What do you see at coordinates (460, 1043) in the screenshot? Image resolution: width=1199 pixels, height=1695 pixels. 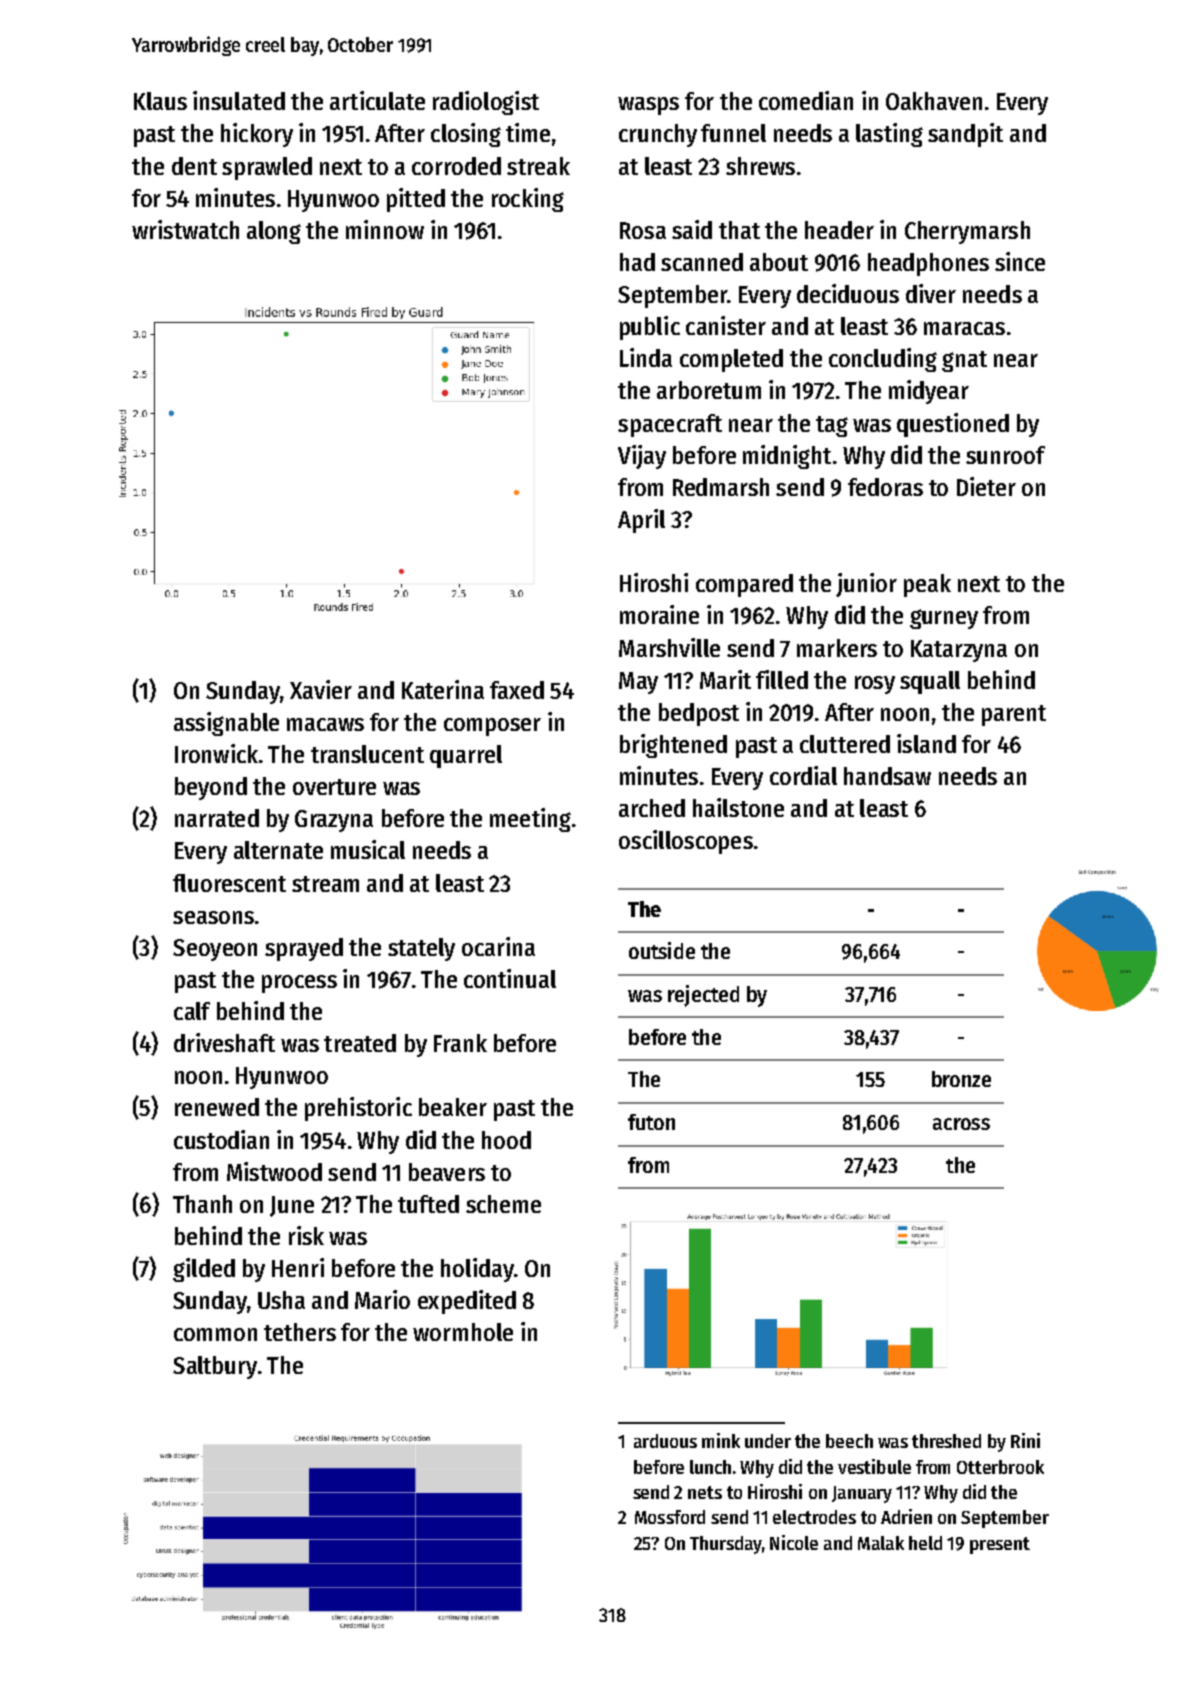 I see `Frank` at bounding box center [460, 1043].
